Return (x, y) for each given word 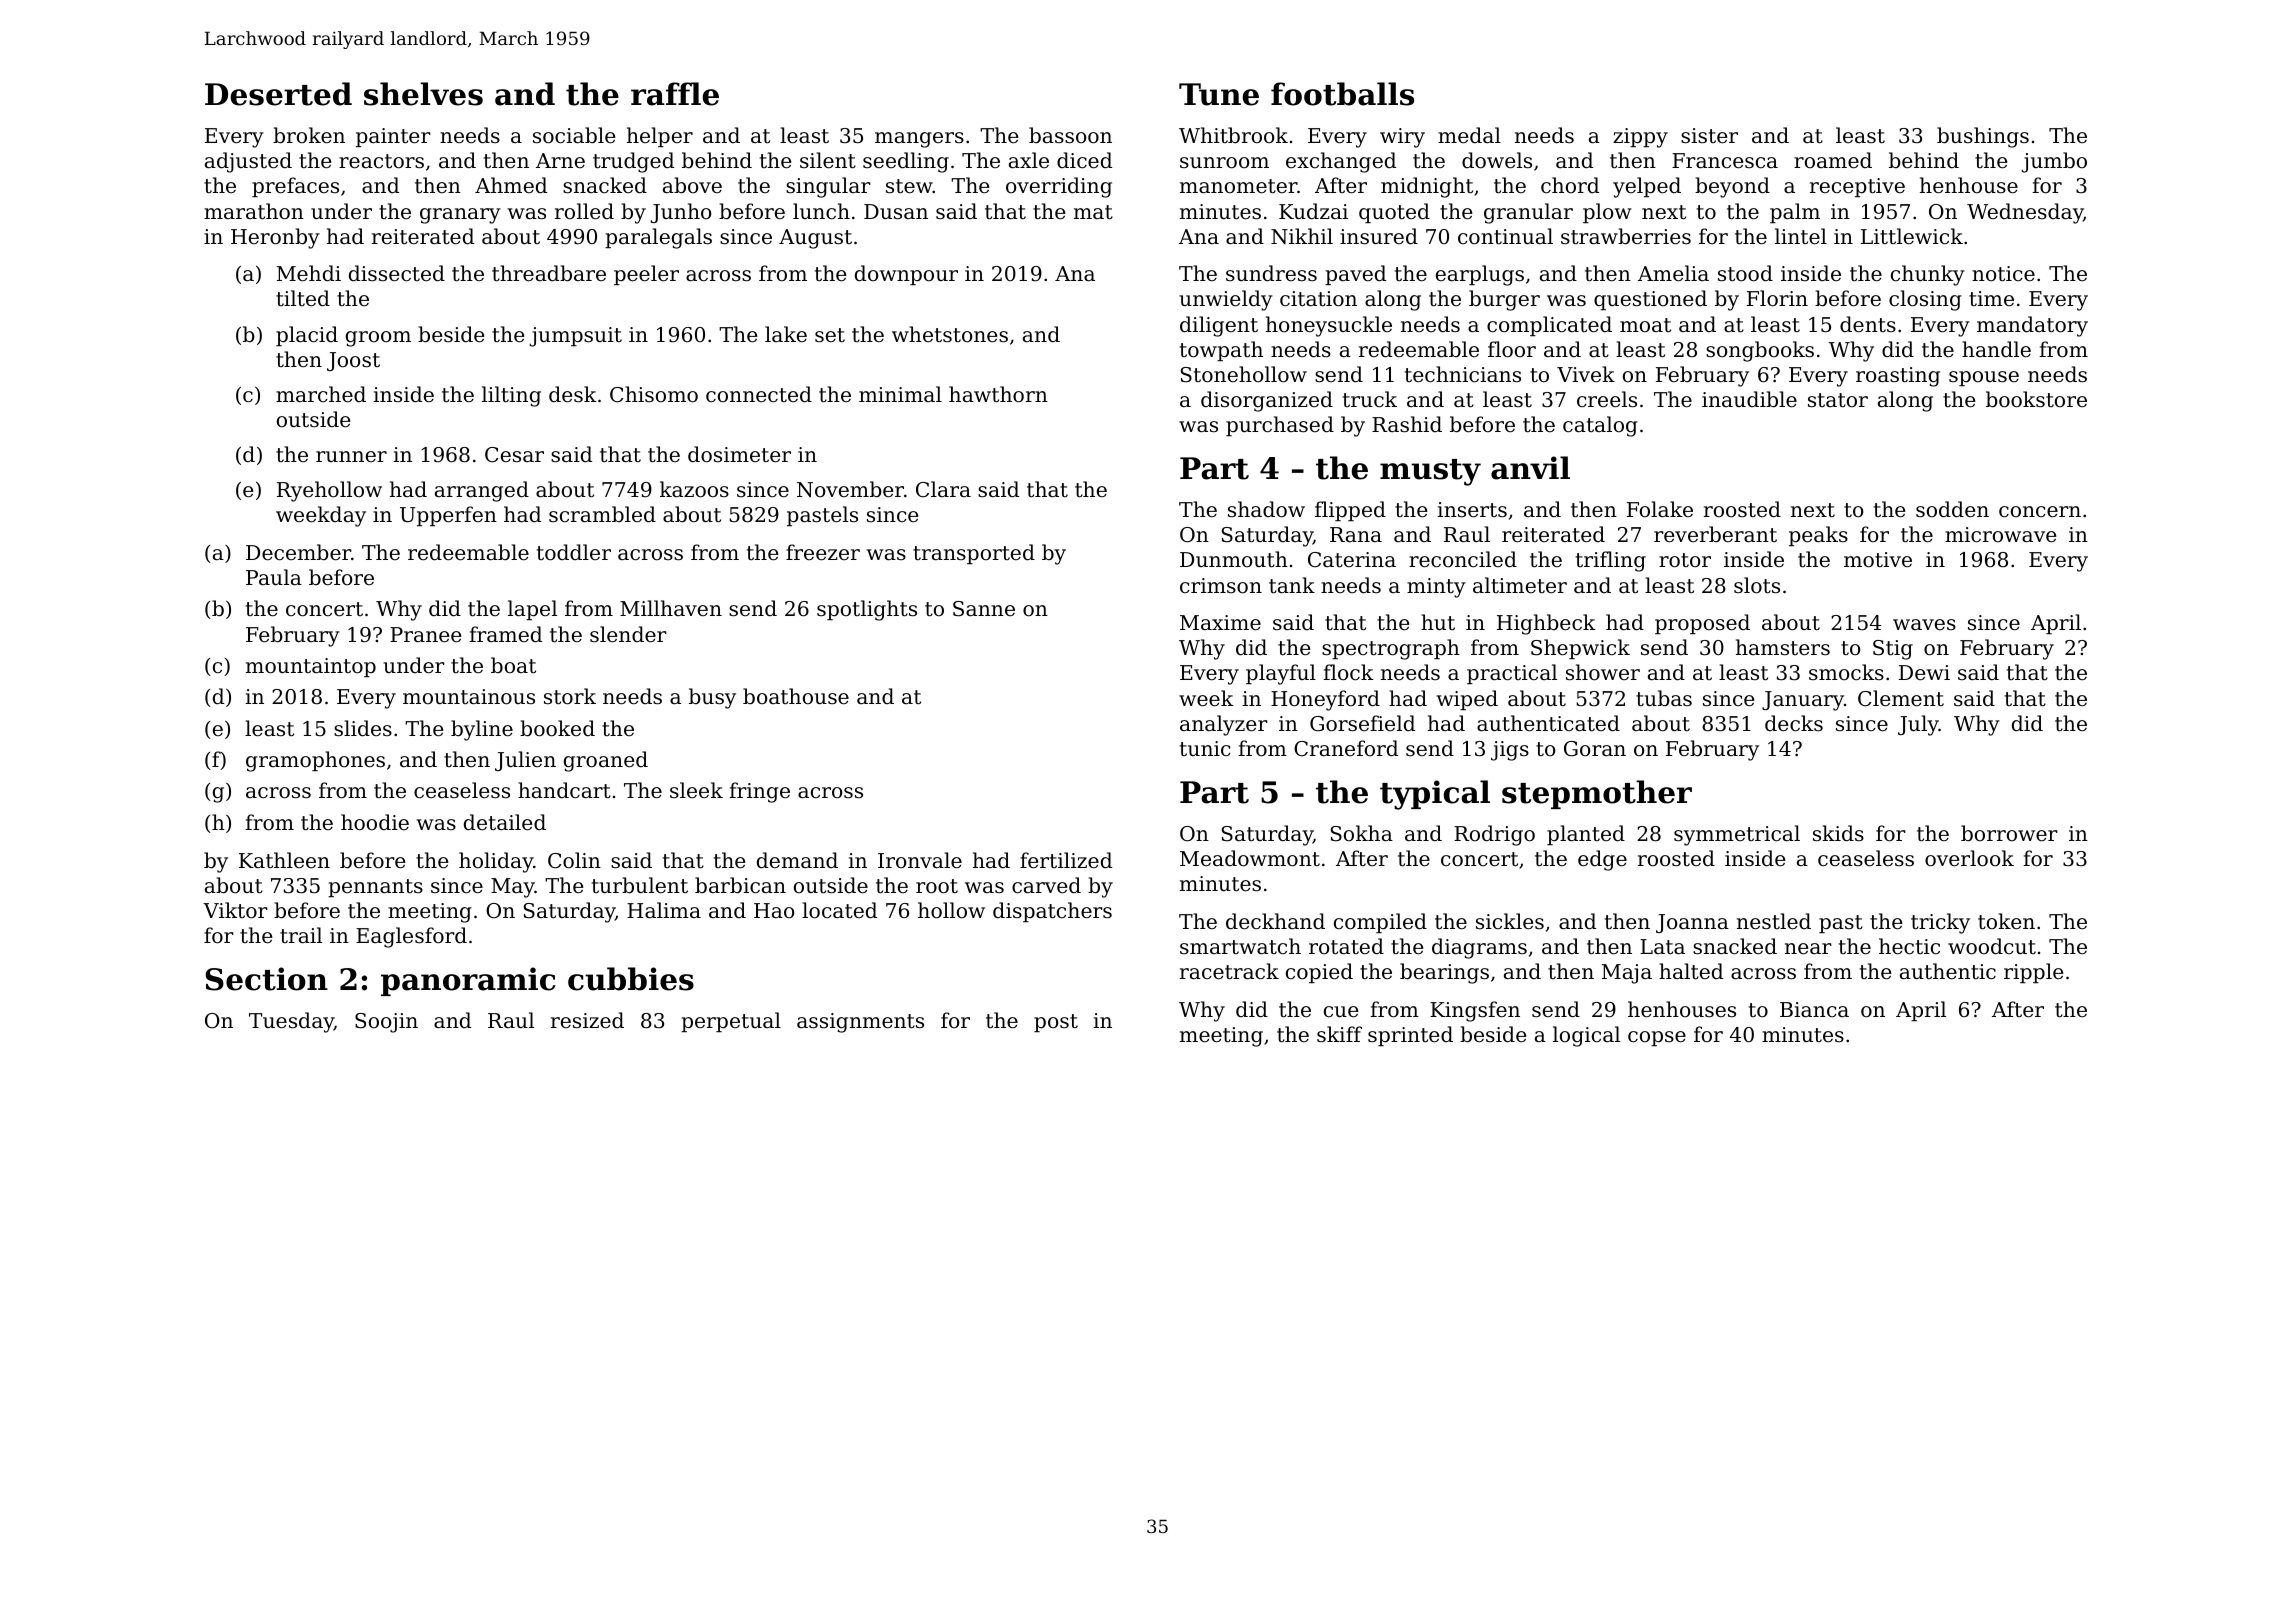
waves (1924, 624)
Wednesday (2025, 213)
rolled (584, 211)
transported (974, 554)
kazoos (694, 489)
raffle (675, 94)
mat (1093, 212)
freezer (823, 552)
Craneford (1346, 748)
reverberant (1715, 534)
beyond (1732, 187)
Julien (525, 761)
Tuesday (291, 1022)
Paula (274, 577)
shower (1603, 672)
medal (1469, 135)
